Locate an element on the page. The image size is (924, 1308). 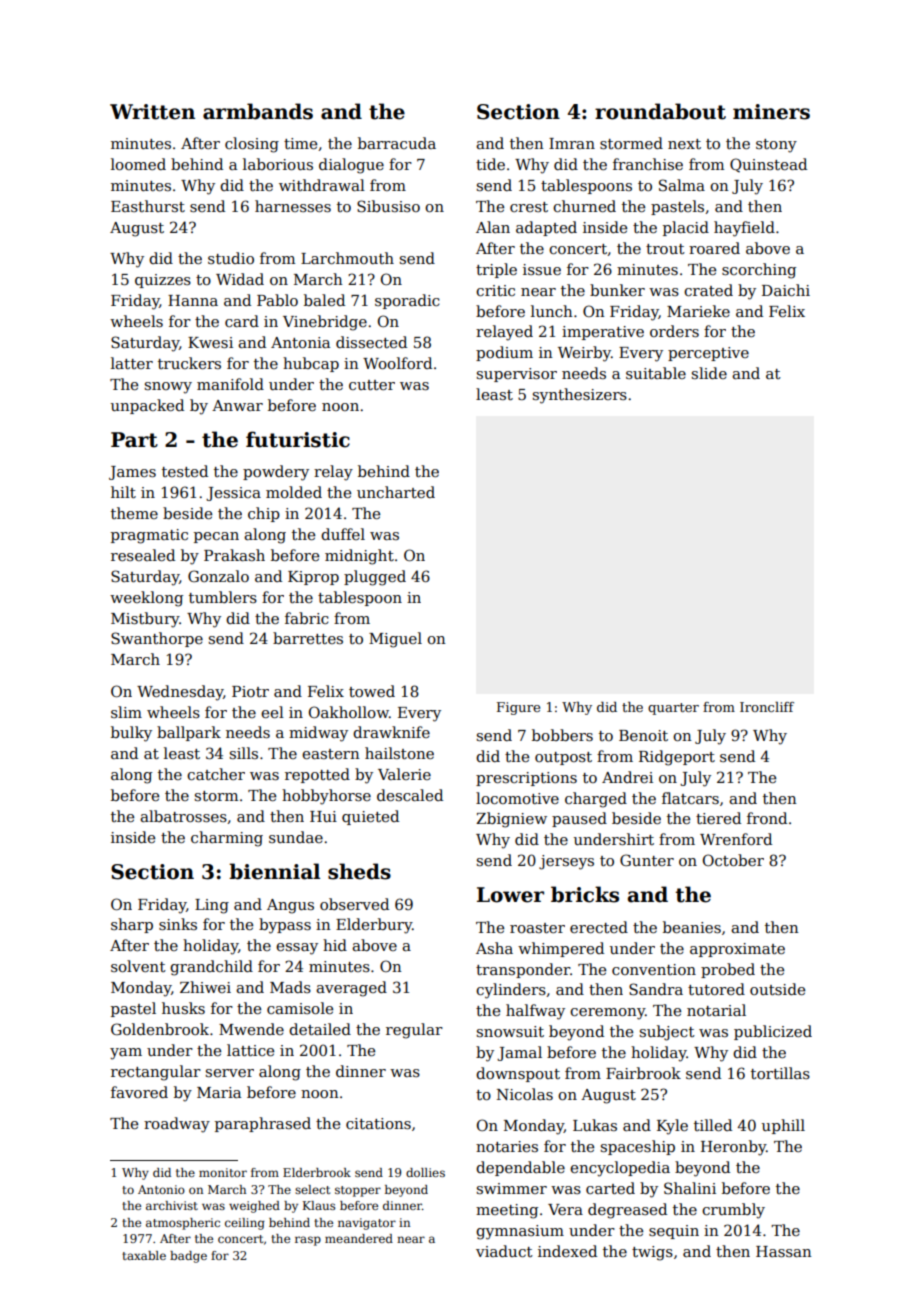
indexed is located at coordinates (567, 1251).
